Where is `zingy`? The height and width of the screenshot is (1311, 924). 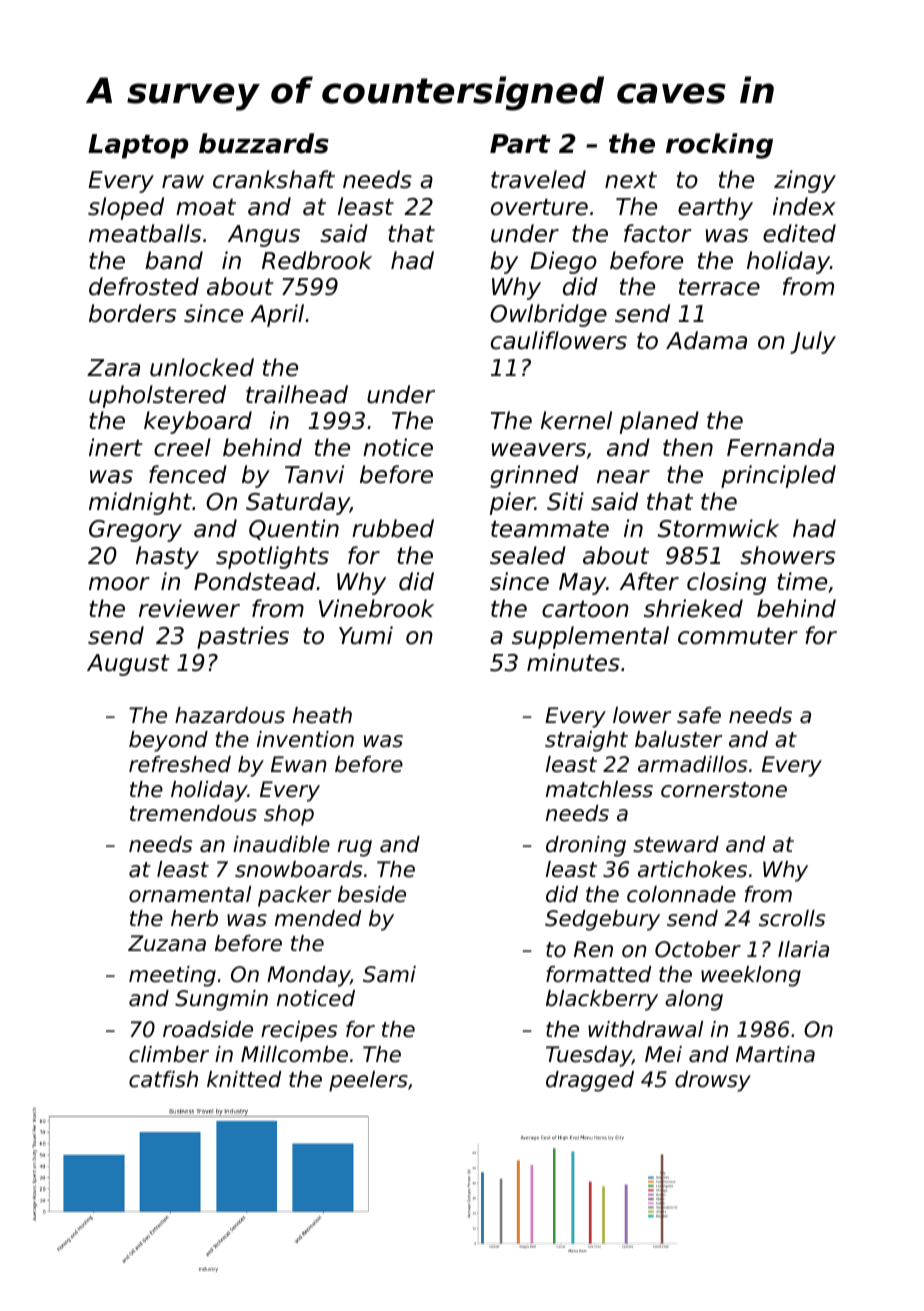
zingy is located at coordinates (805, 181).
